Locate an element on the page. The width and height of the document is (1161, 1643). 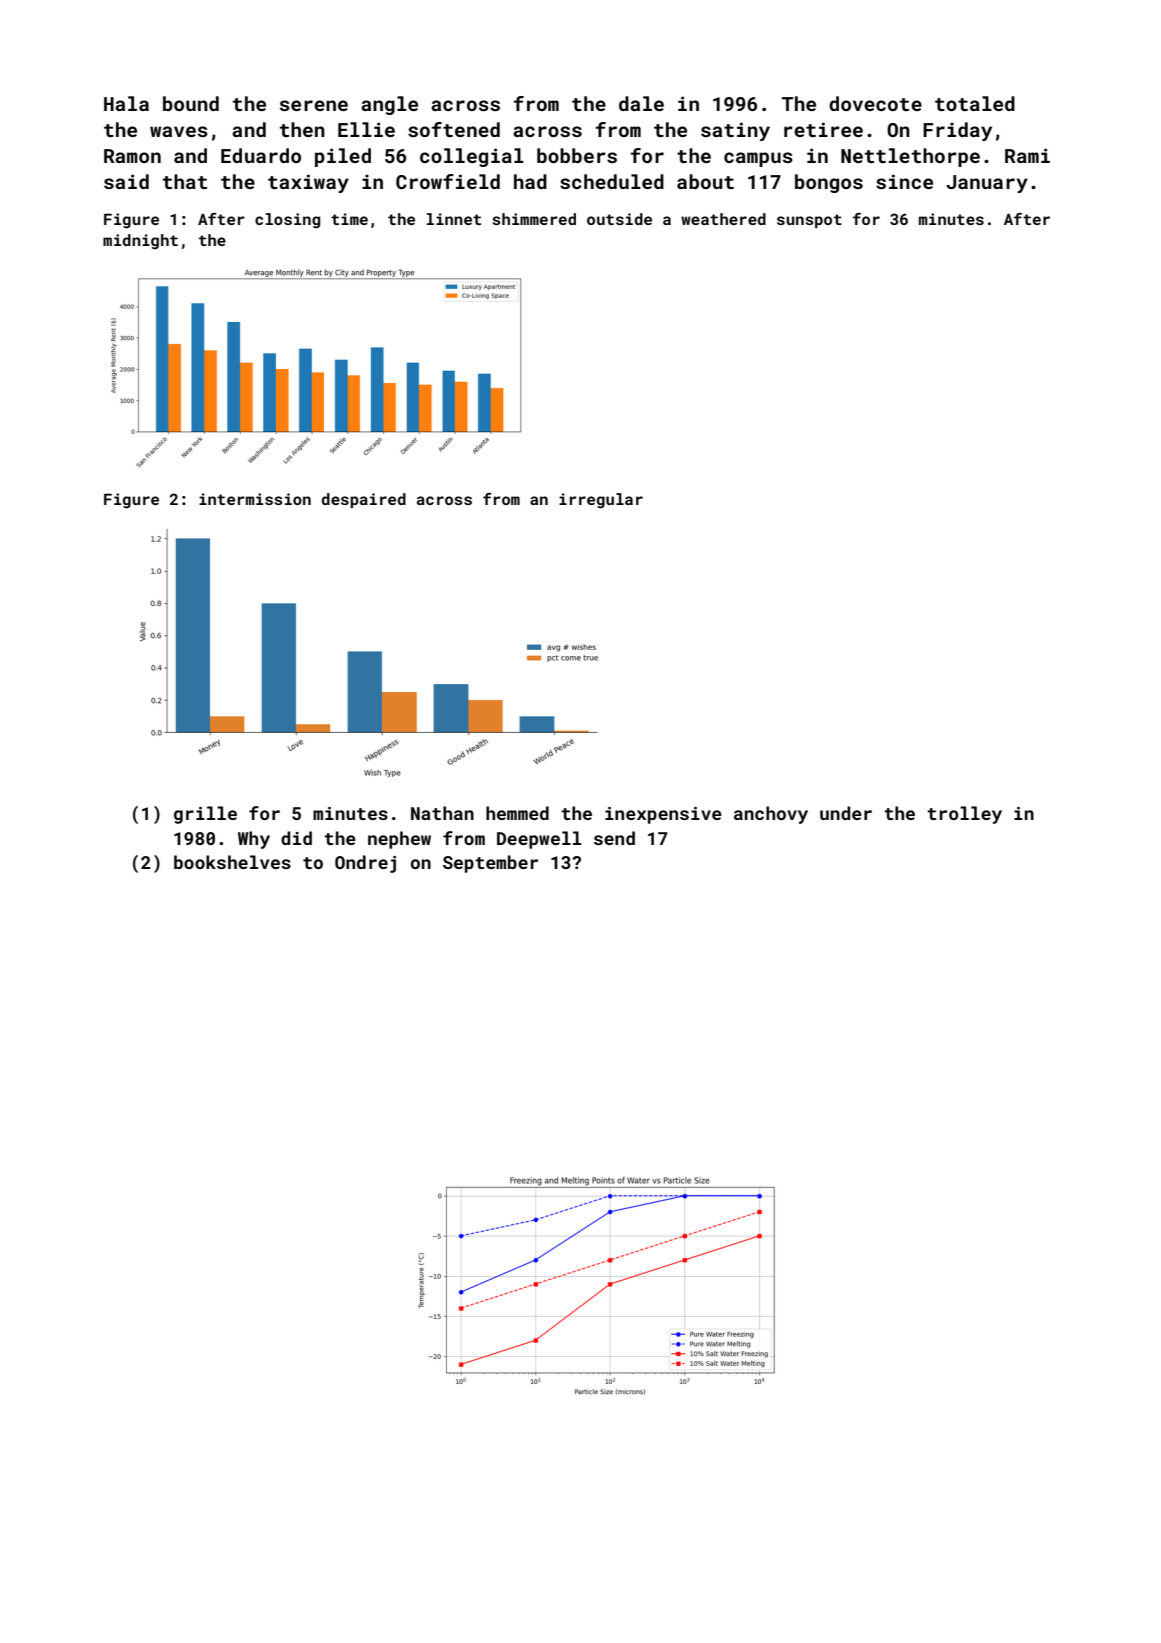
irregular is located at coordinates (601, 501).
